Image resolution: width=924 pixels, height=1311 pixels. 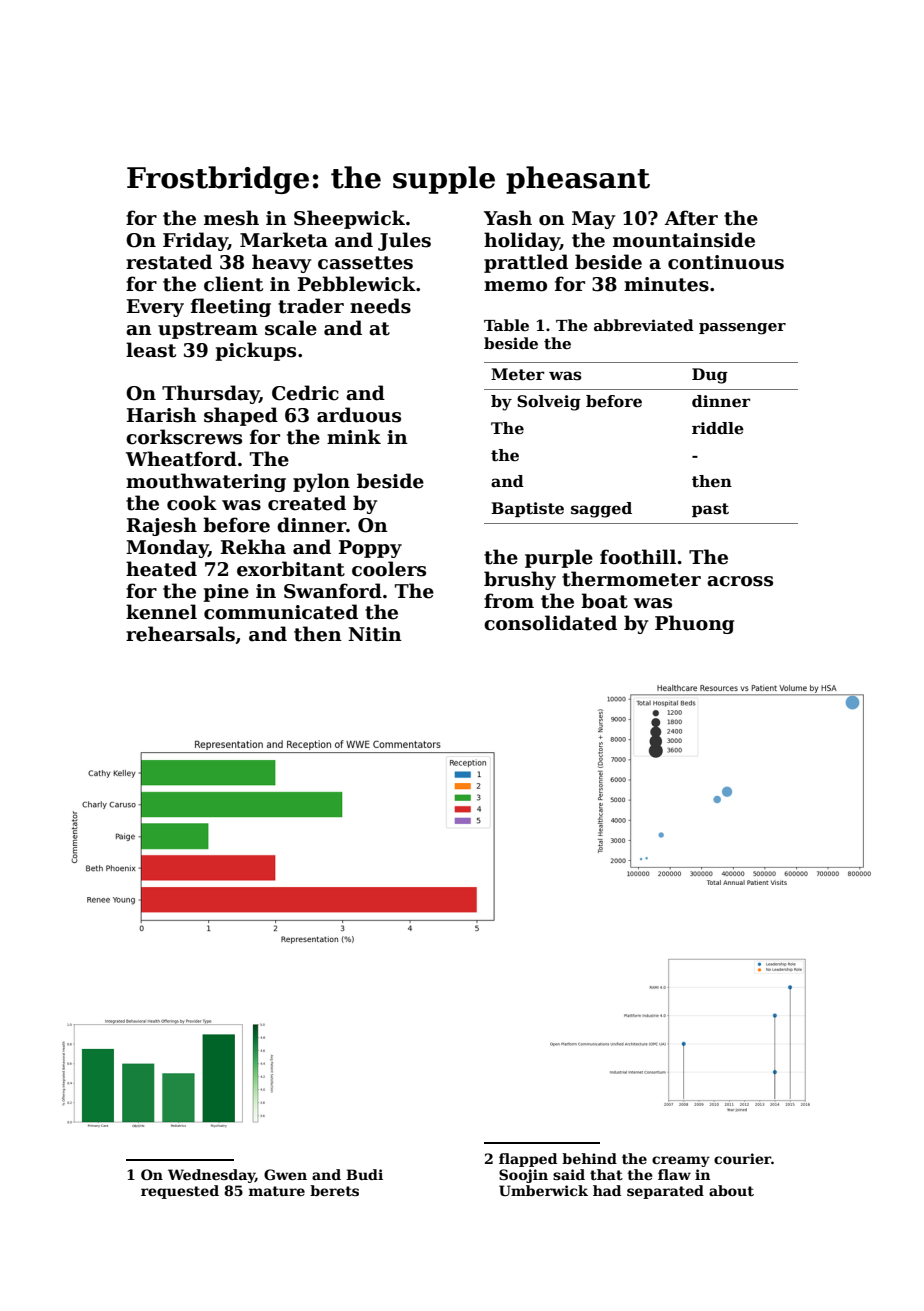 What do you see at coordinates (528, 1160) in the screenshot?
I see `flapped` at bounding box center [528, 1160].
